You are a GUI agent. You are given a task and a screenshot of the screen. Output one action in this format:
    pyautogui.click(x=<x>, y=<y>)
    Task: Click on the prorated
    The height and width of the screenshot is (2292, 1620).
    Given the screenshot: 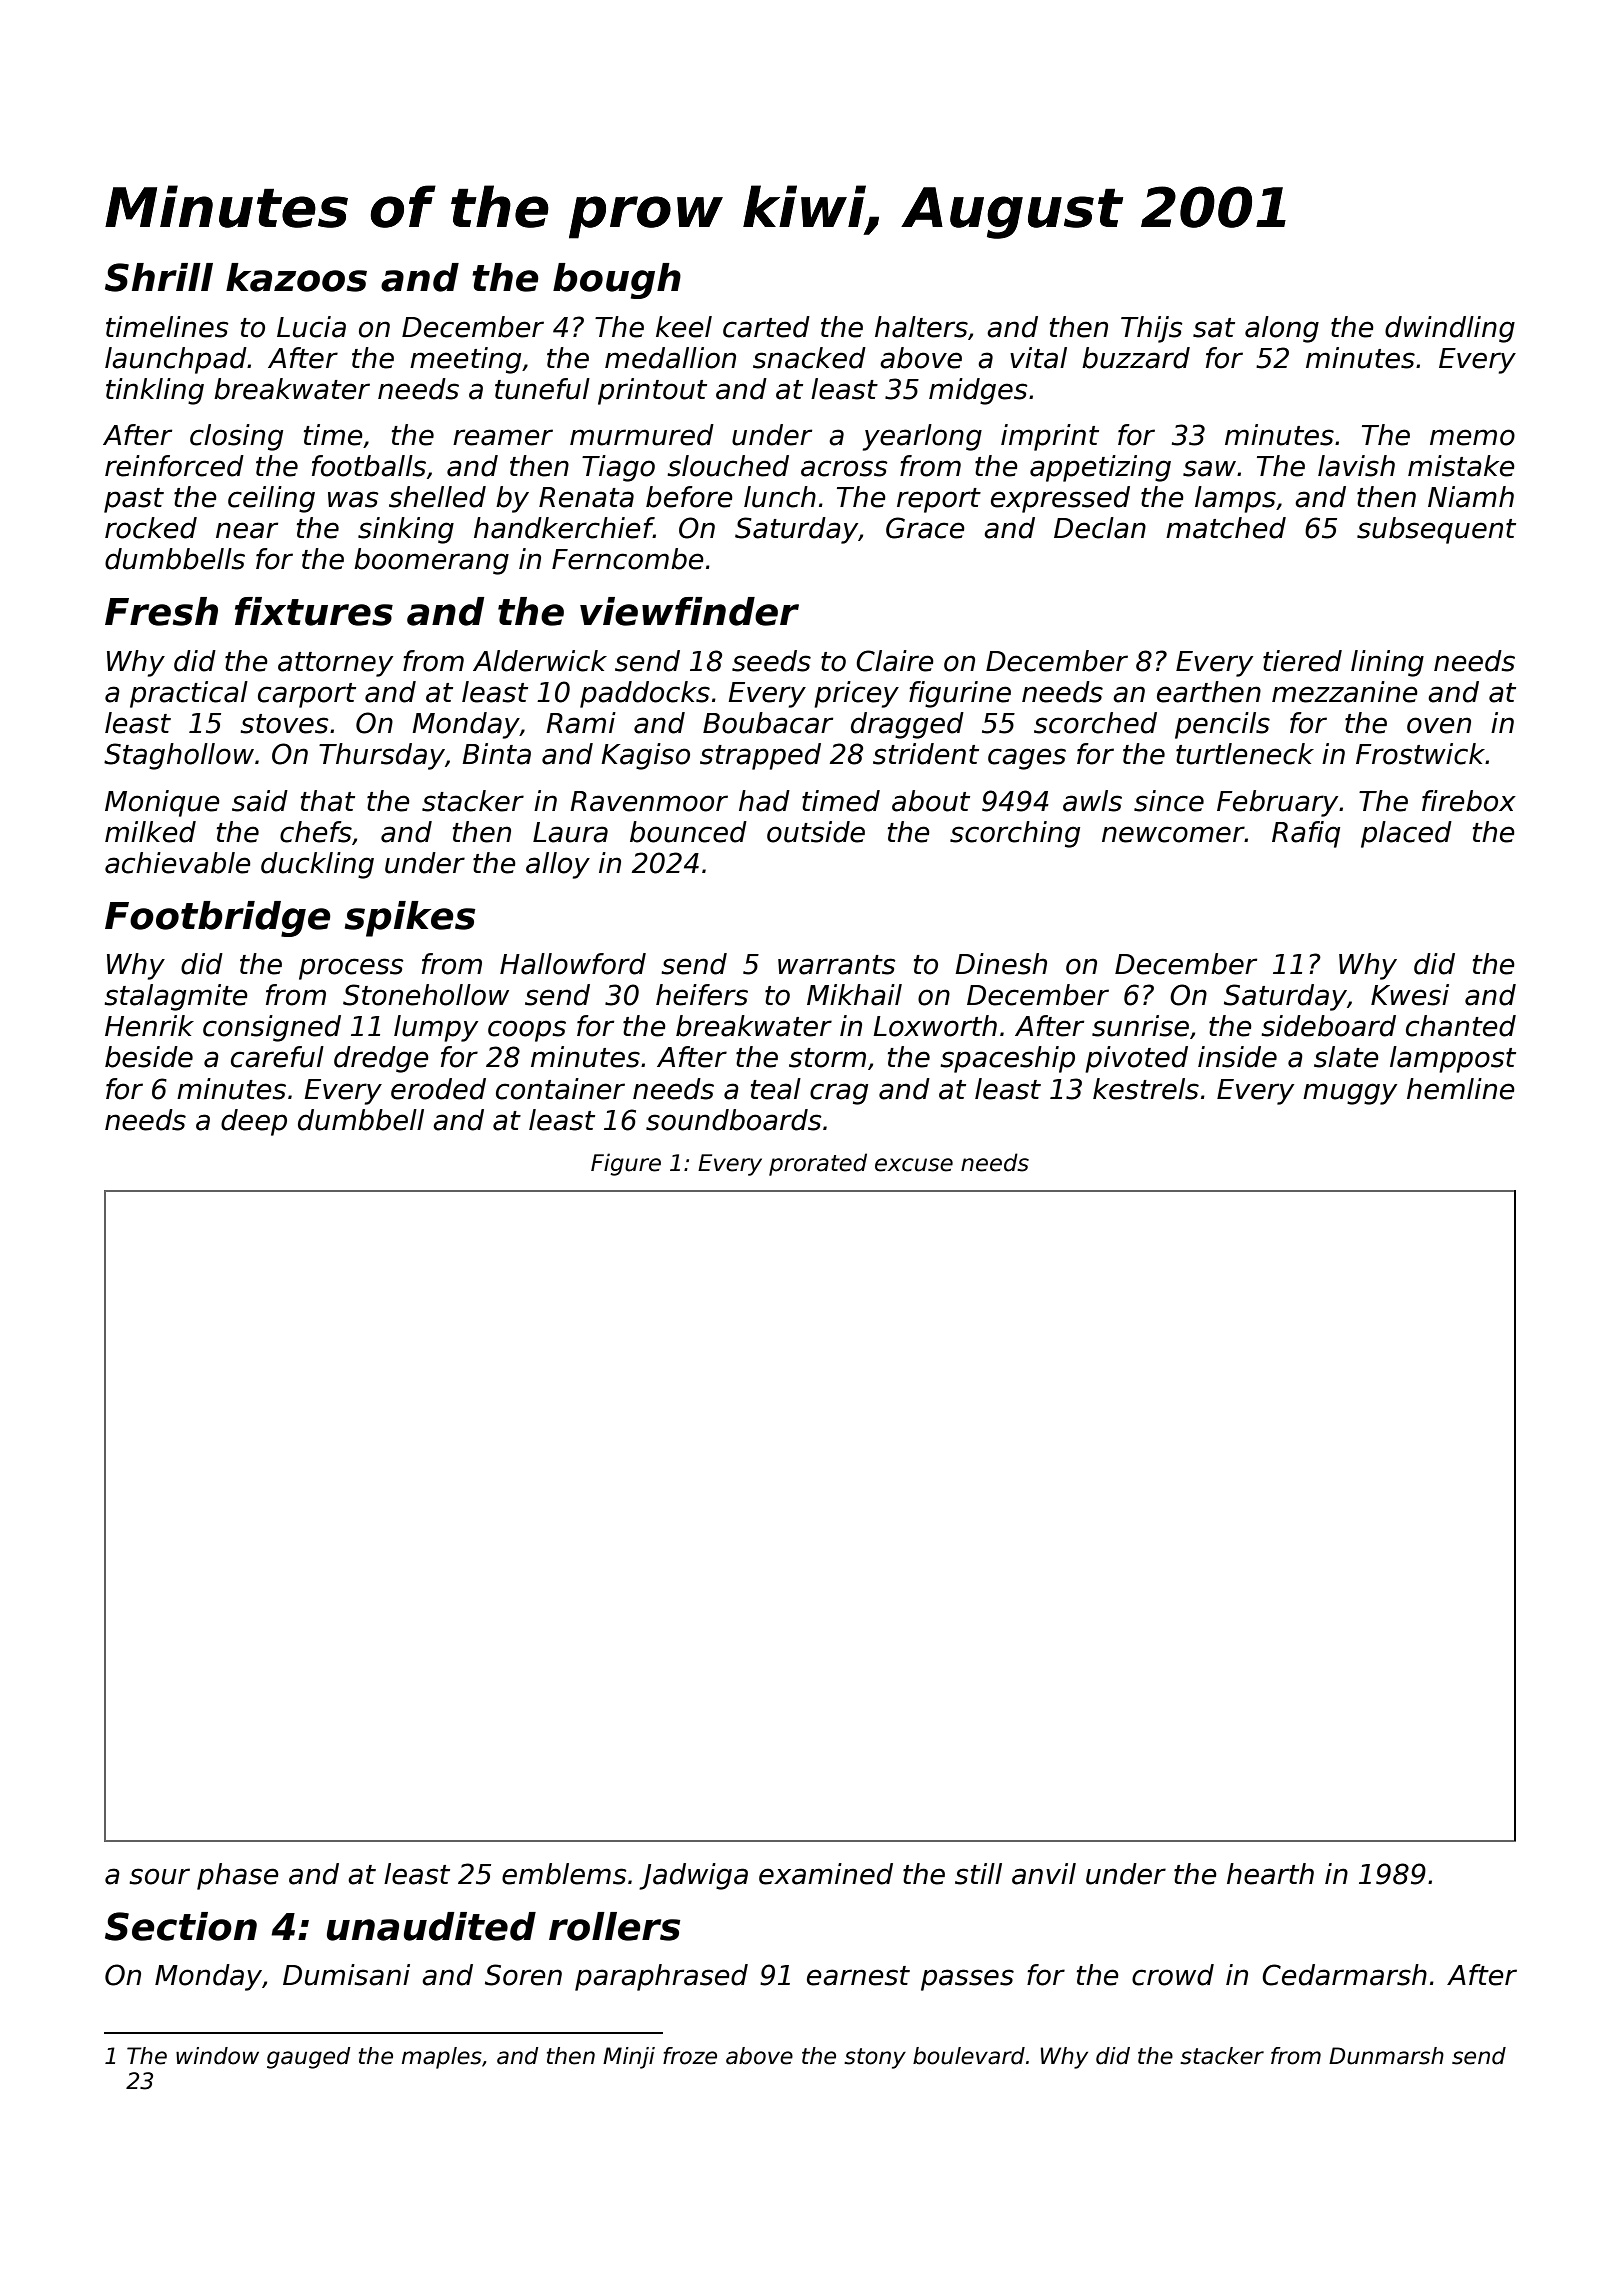 What is the action you would take?
    pyautogui.click(x=818, y=1164)
